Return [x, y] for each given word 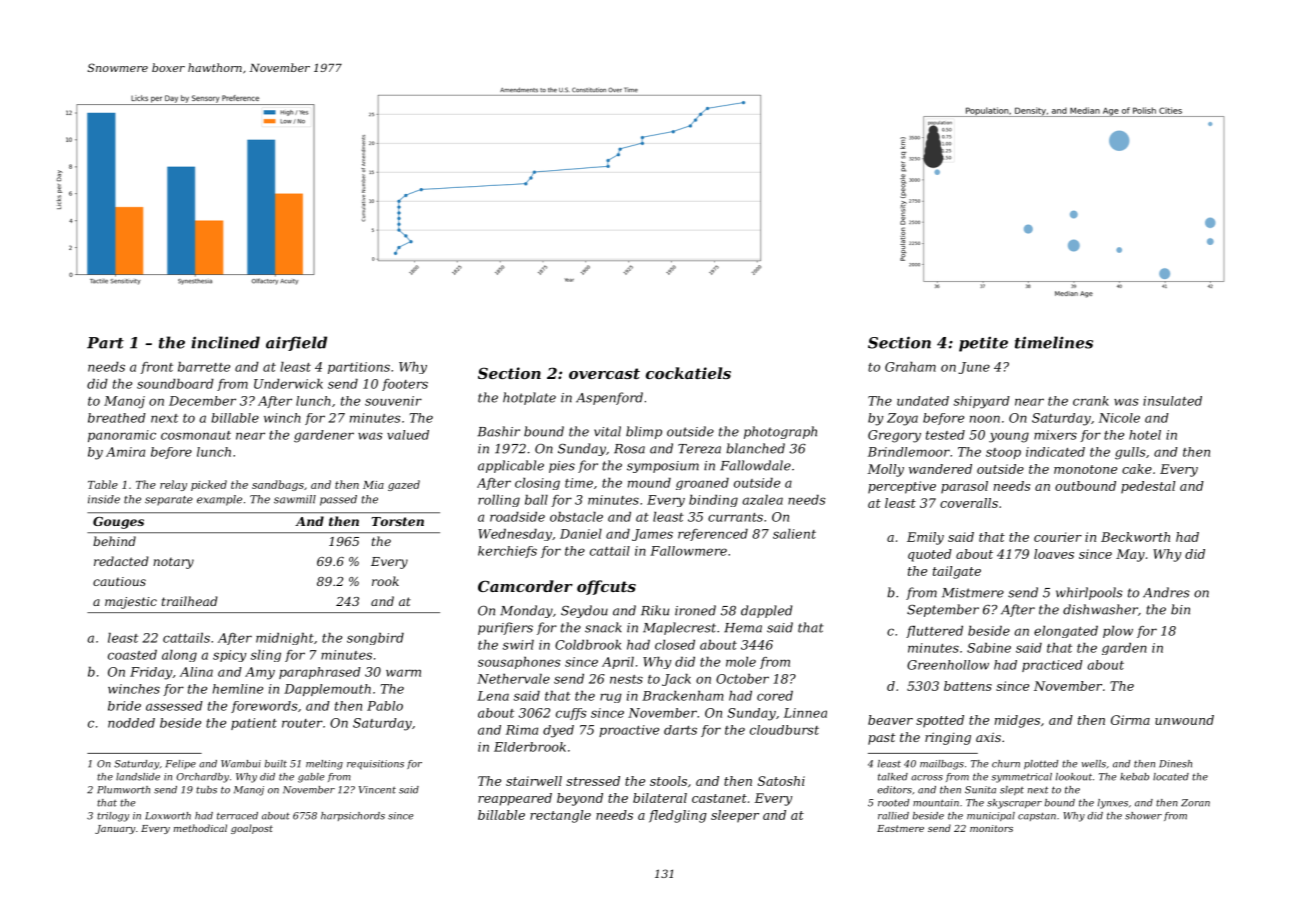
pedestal [1148, 487]
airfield [296, 343]
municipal [991, 816]
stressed [593, 781]
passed [338, 500]
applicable [511, 466]
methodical [200, 828]
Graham [910, 367]
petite [983, 344]
